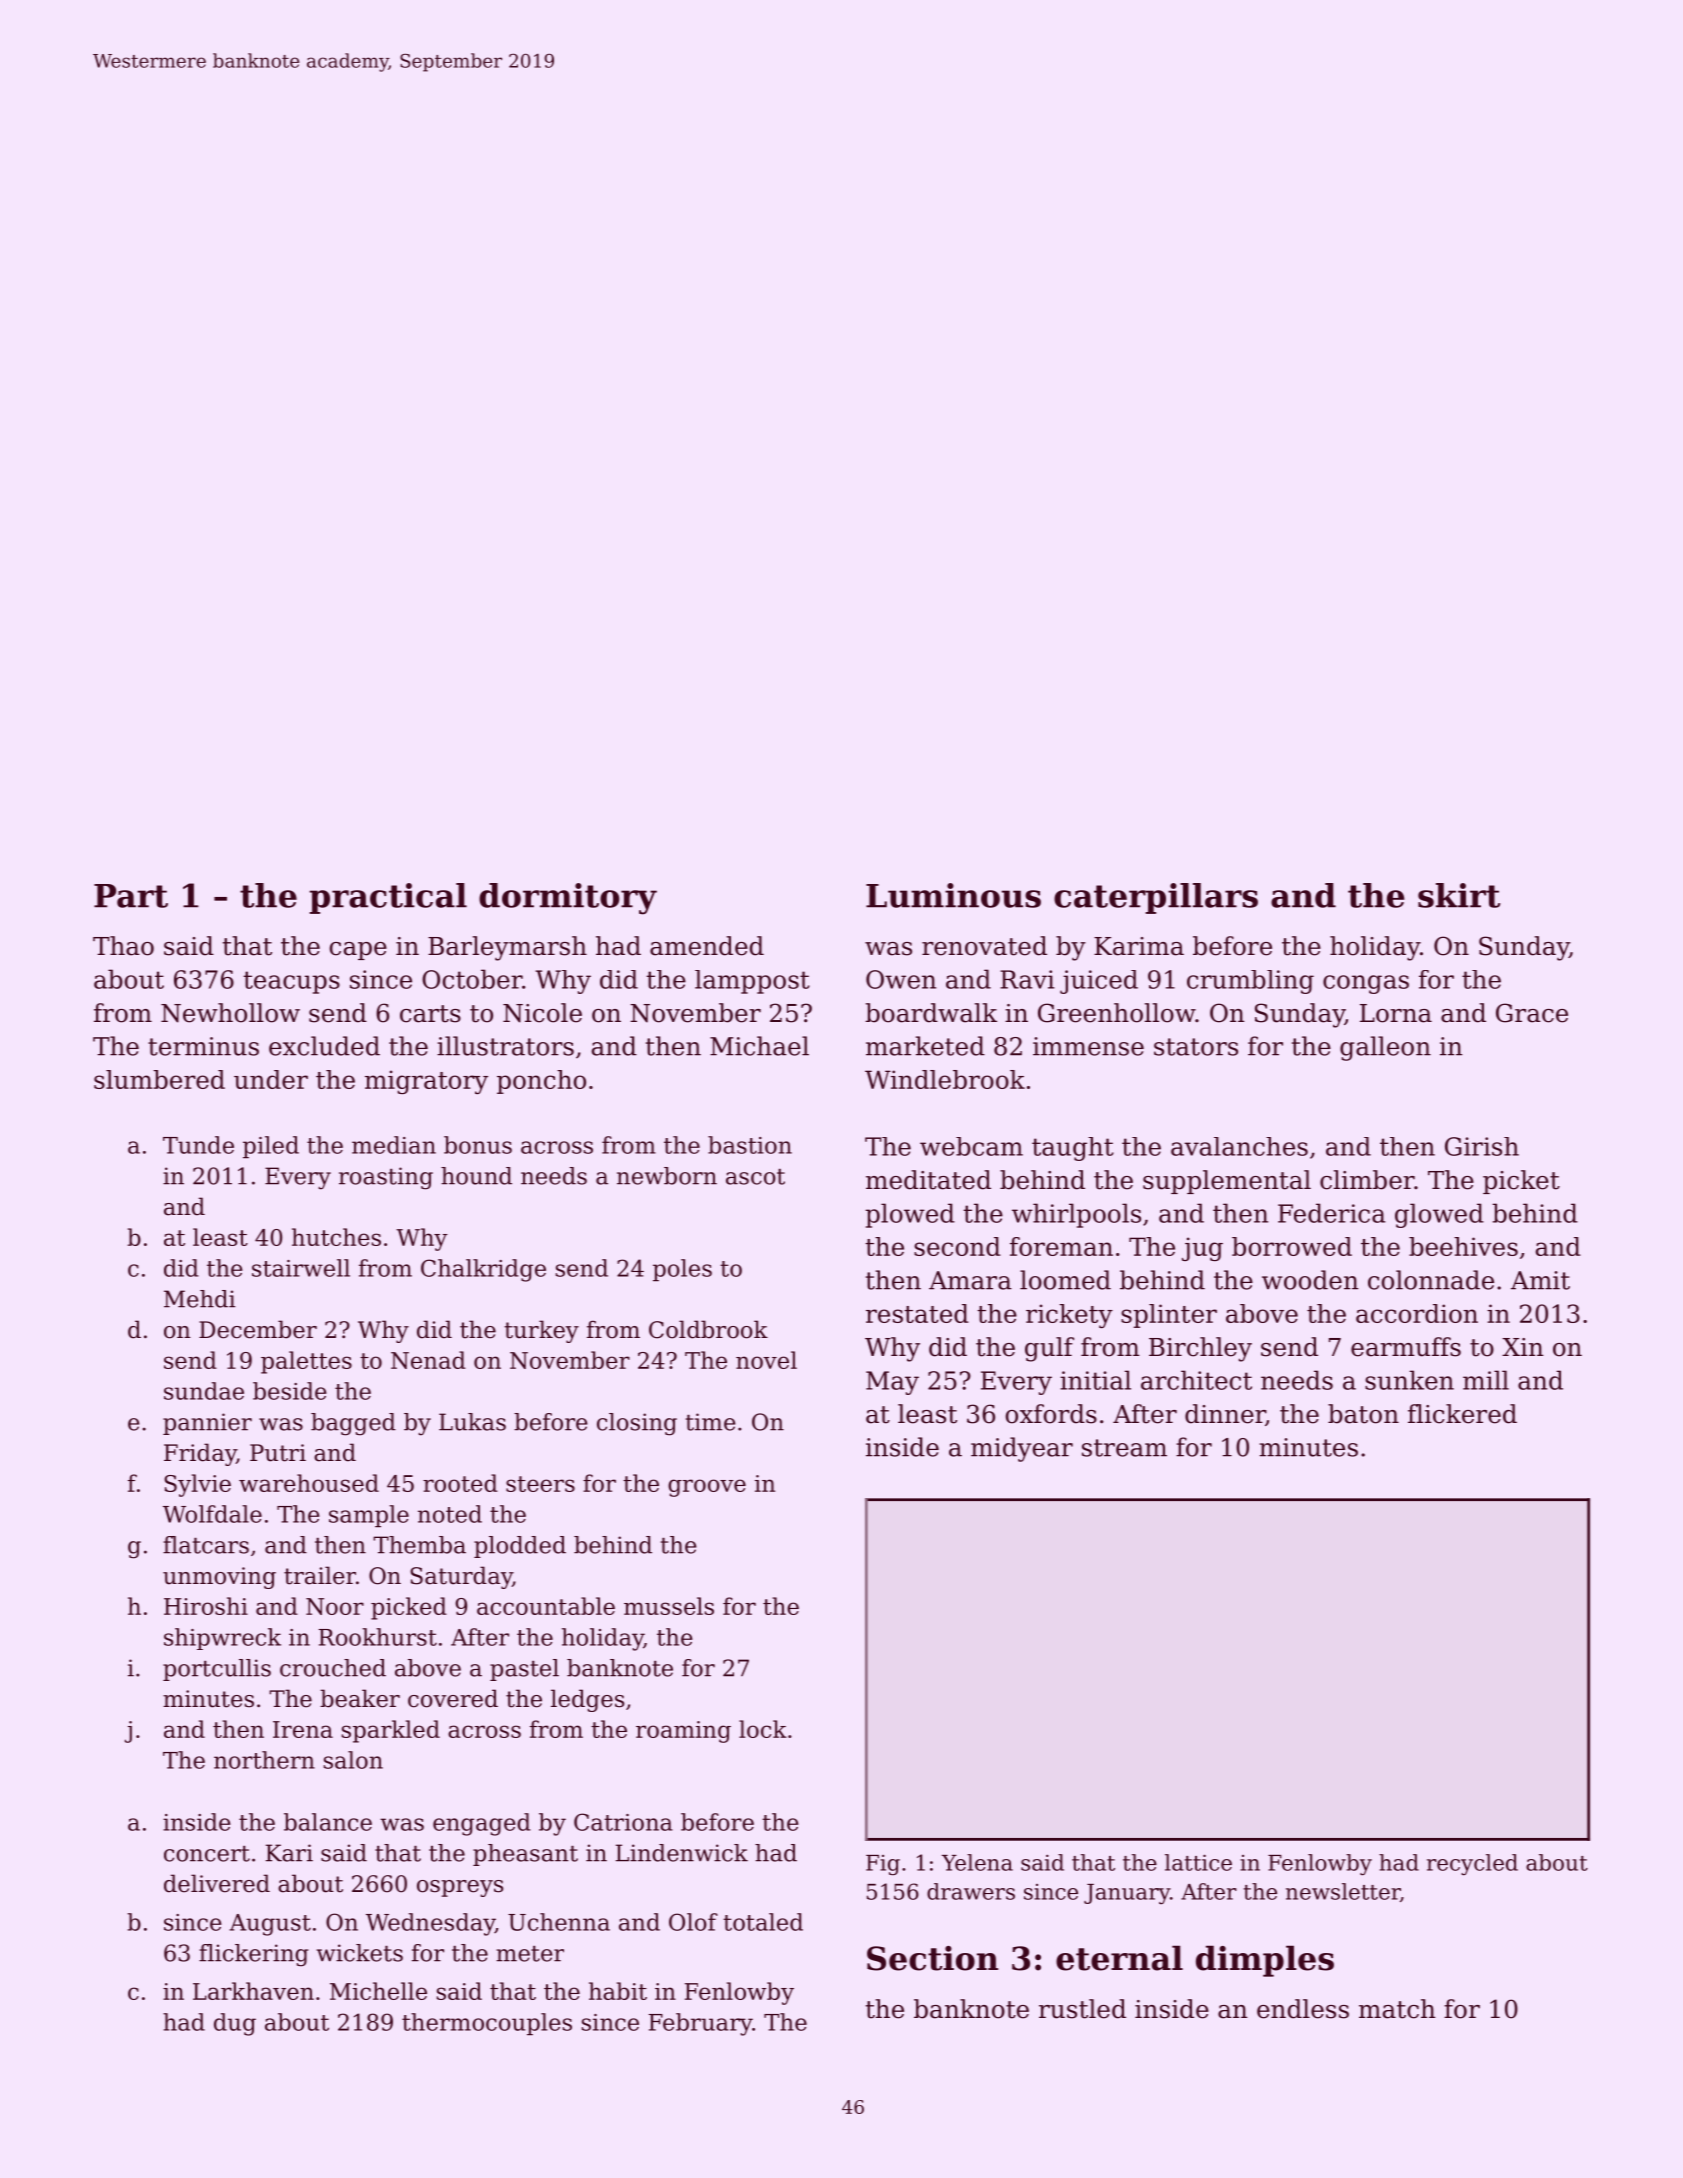 The height and width of the document is (2178, 1683). I want to click on Girish, so click(1482, 1146).
